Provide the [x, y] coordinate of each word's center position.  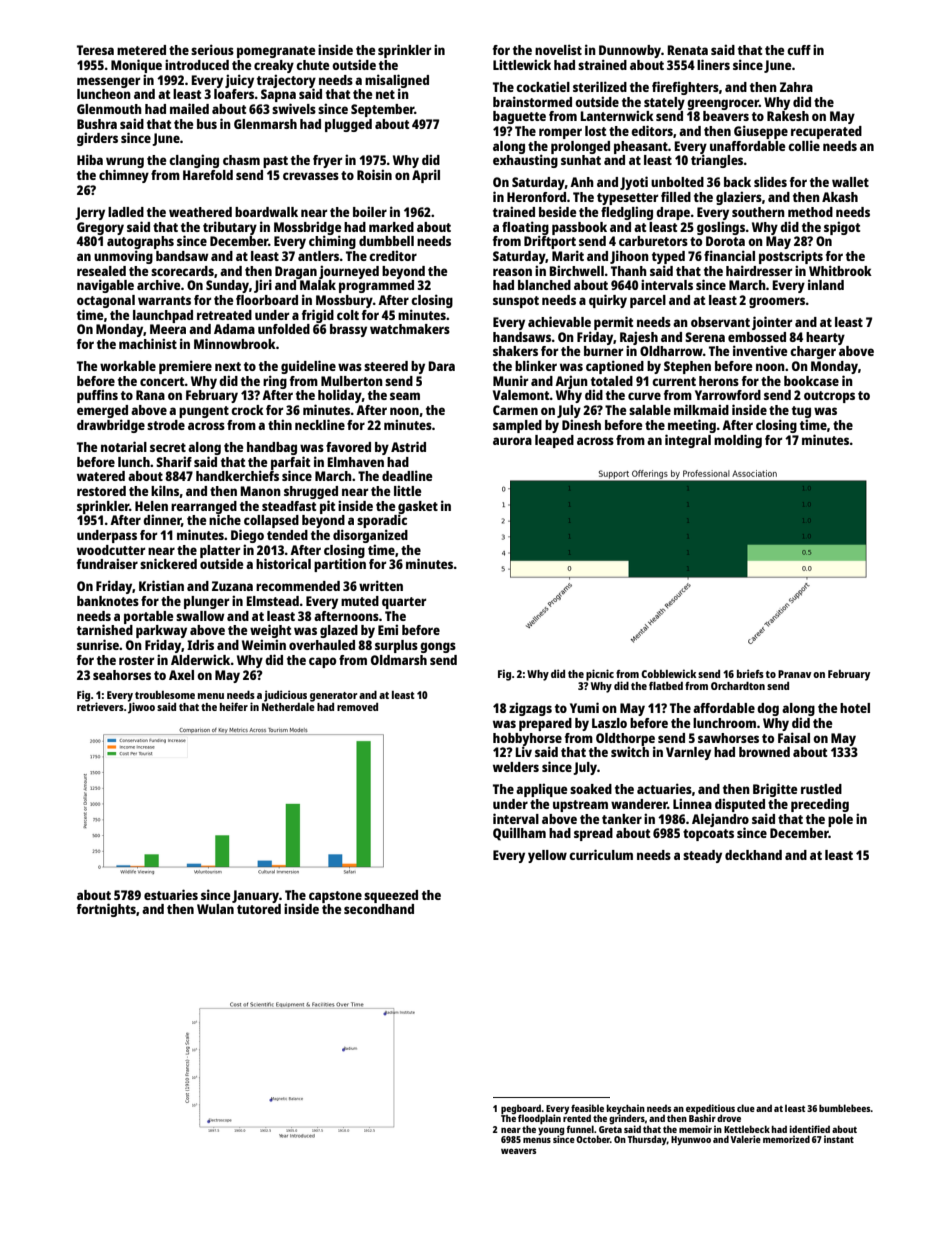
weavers [518, 1151]
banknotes [108, 601]
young [551, 1132]
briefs [750, 673]
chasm [241, 160]
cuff [799, 50]
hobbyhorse [527, 740]
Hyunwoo [691, 1140]
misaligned [397, 81]
